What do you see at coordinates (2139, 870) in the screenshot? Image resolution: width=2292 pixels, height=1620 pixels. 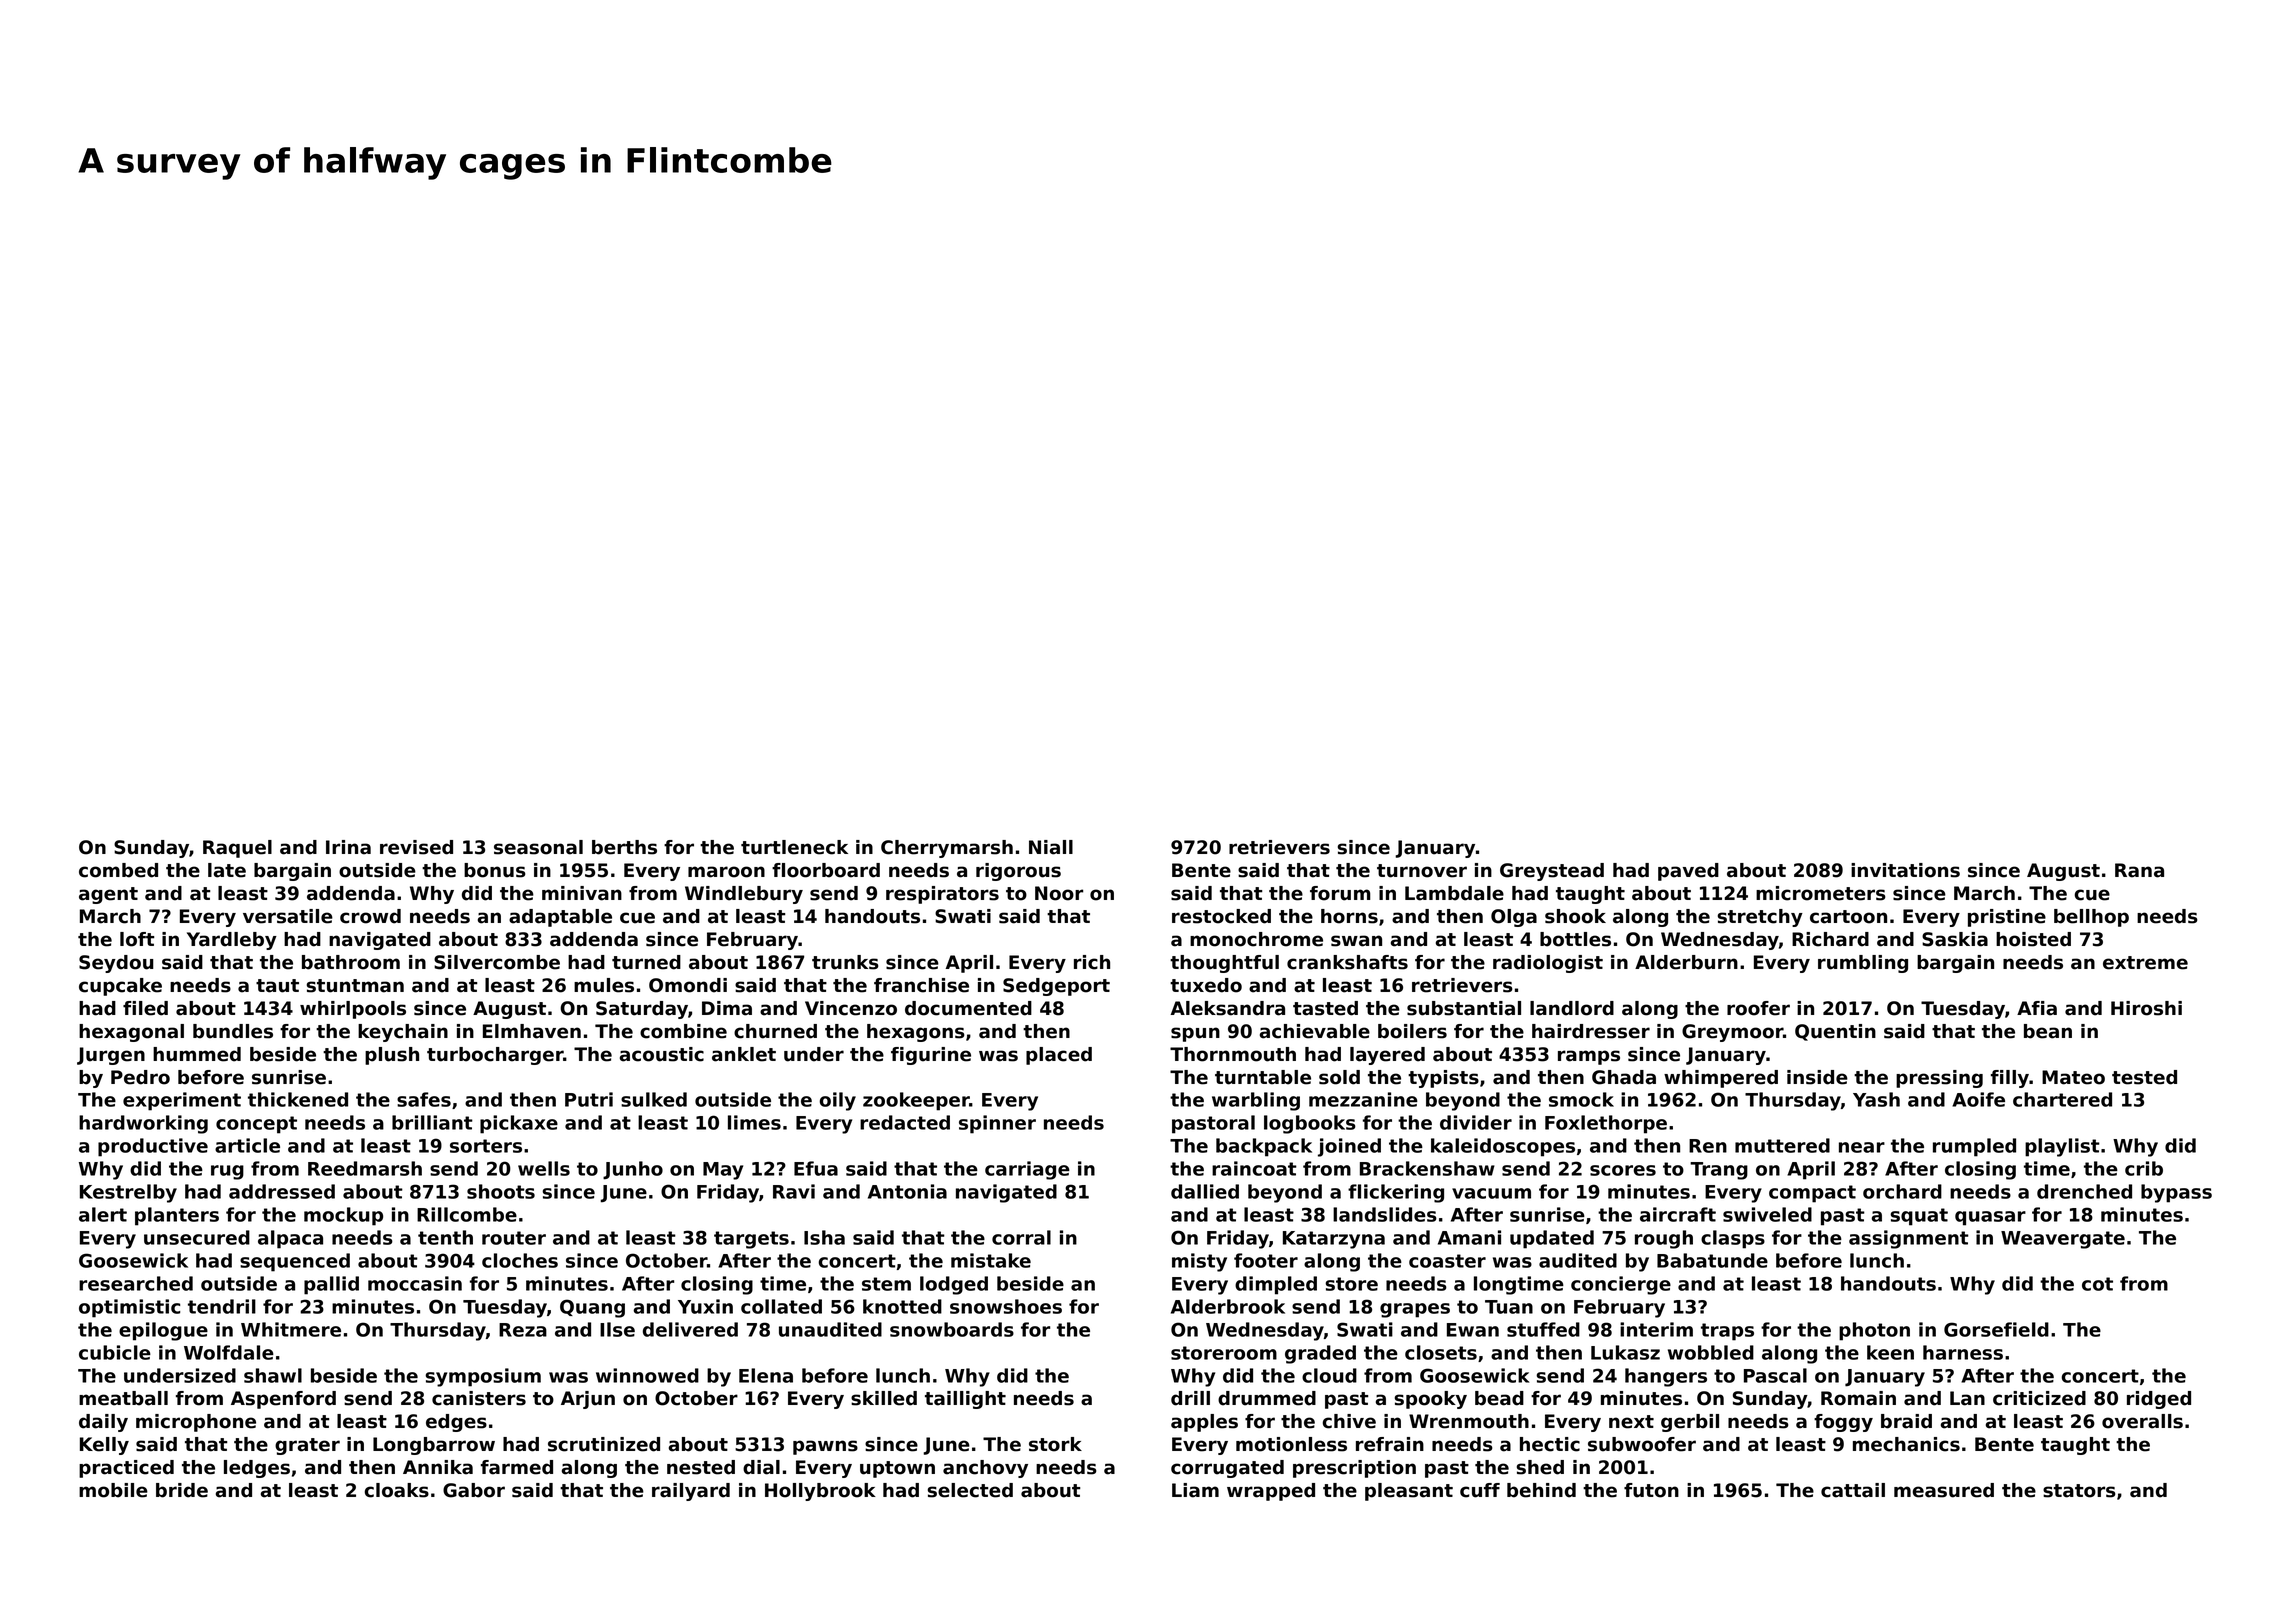 I see `Rana` at bounding box center [2139, 870].
